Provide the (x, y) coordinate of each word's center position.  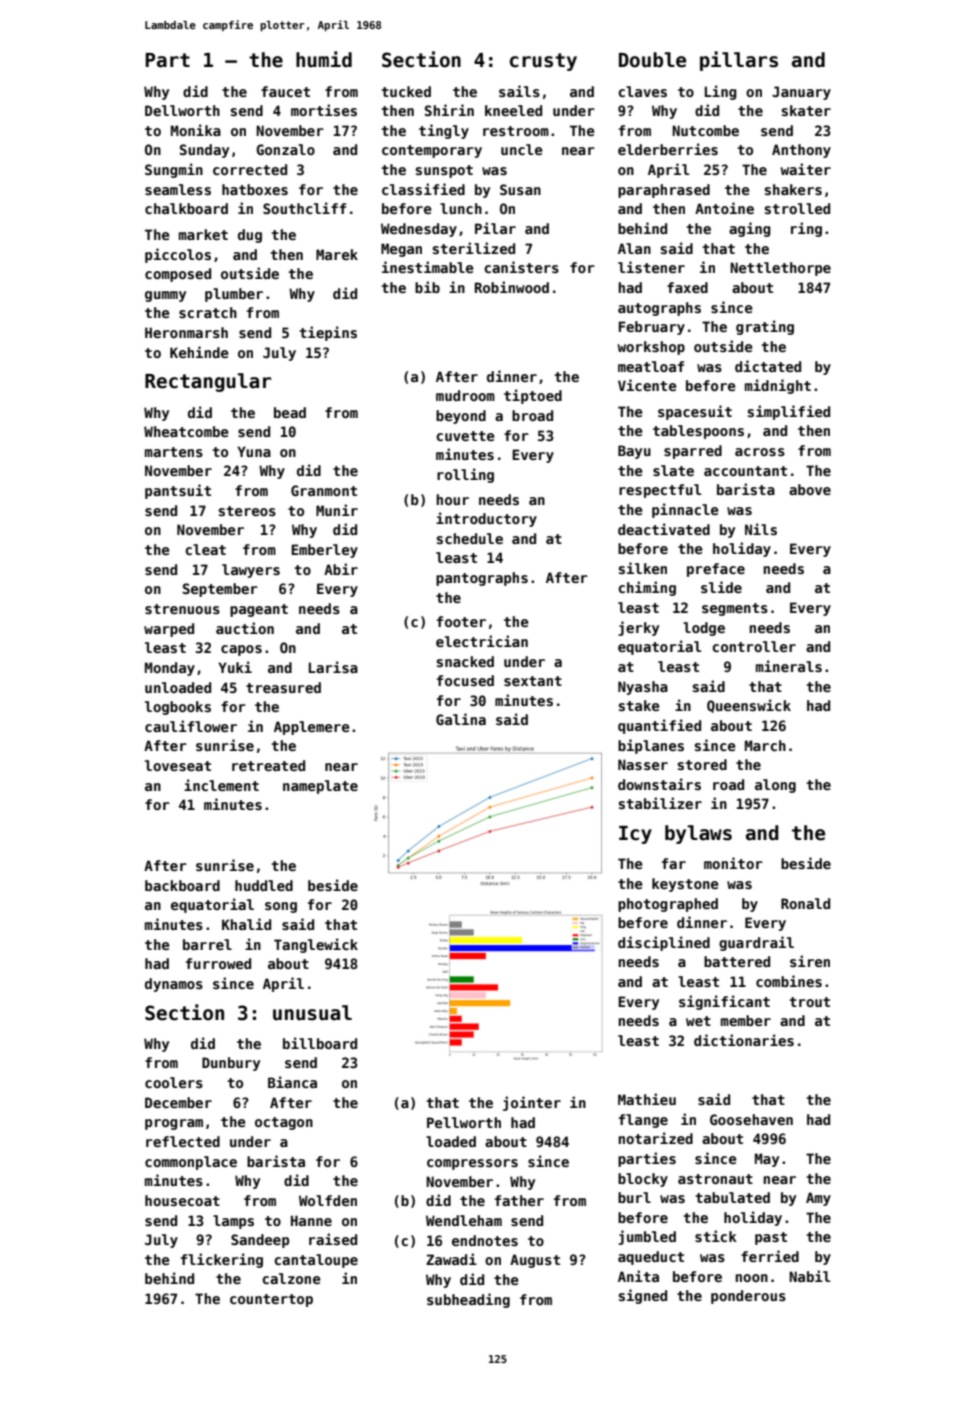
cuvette (465, 436)
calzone (291, 1278)
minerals (789, 666)
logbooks (178, 708)
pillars (739, 61)
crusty (543, 62)
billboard (320, 1043)
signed (643, 1296)
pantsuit (178, 491)
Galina (461, 719)
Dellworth (182, 110)
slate (673, 470)
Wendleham (464, 1220)
